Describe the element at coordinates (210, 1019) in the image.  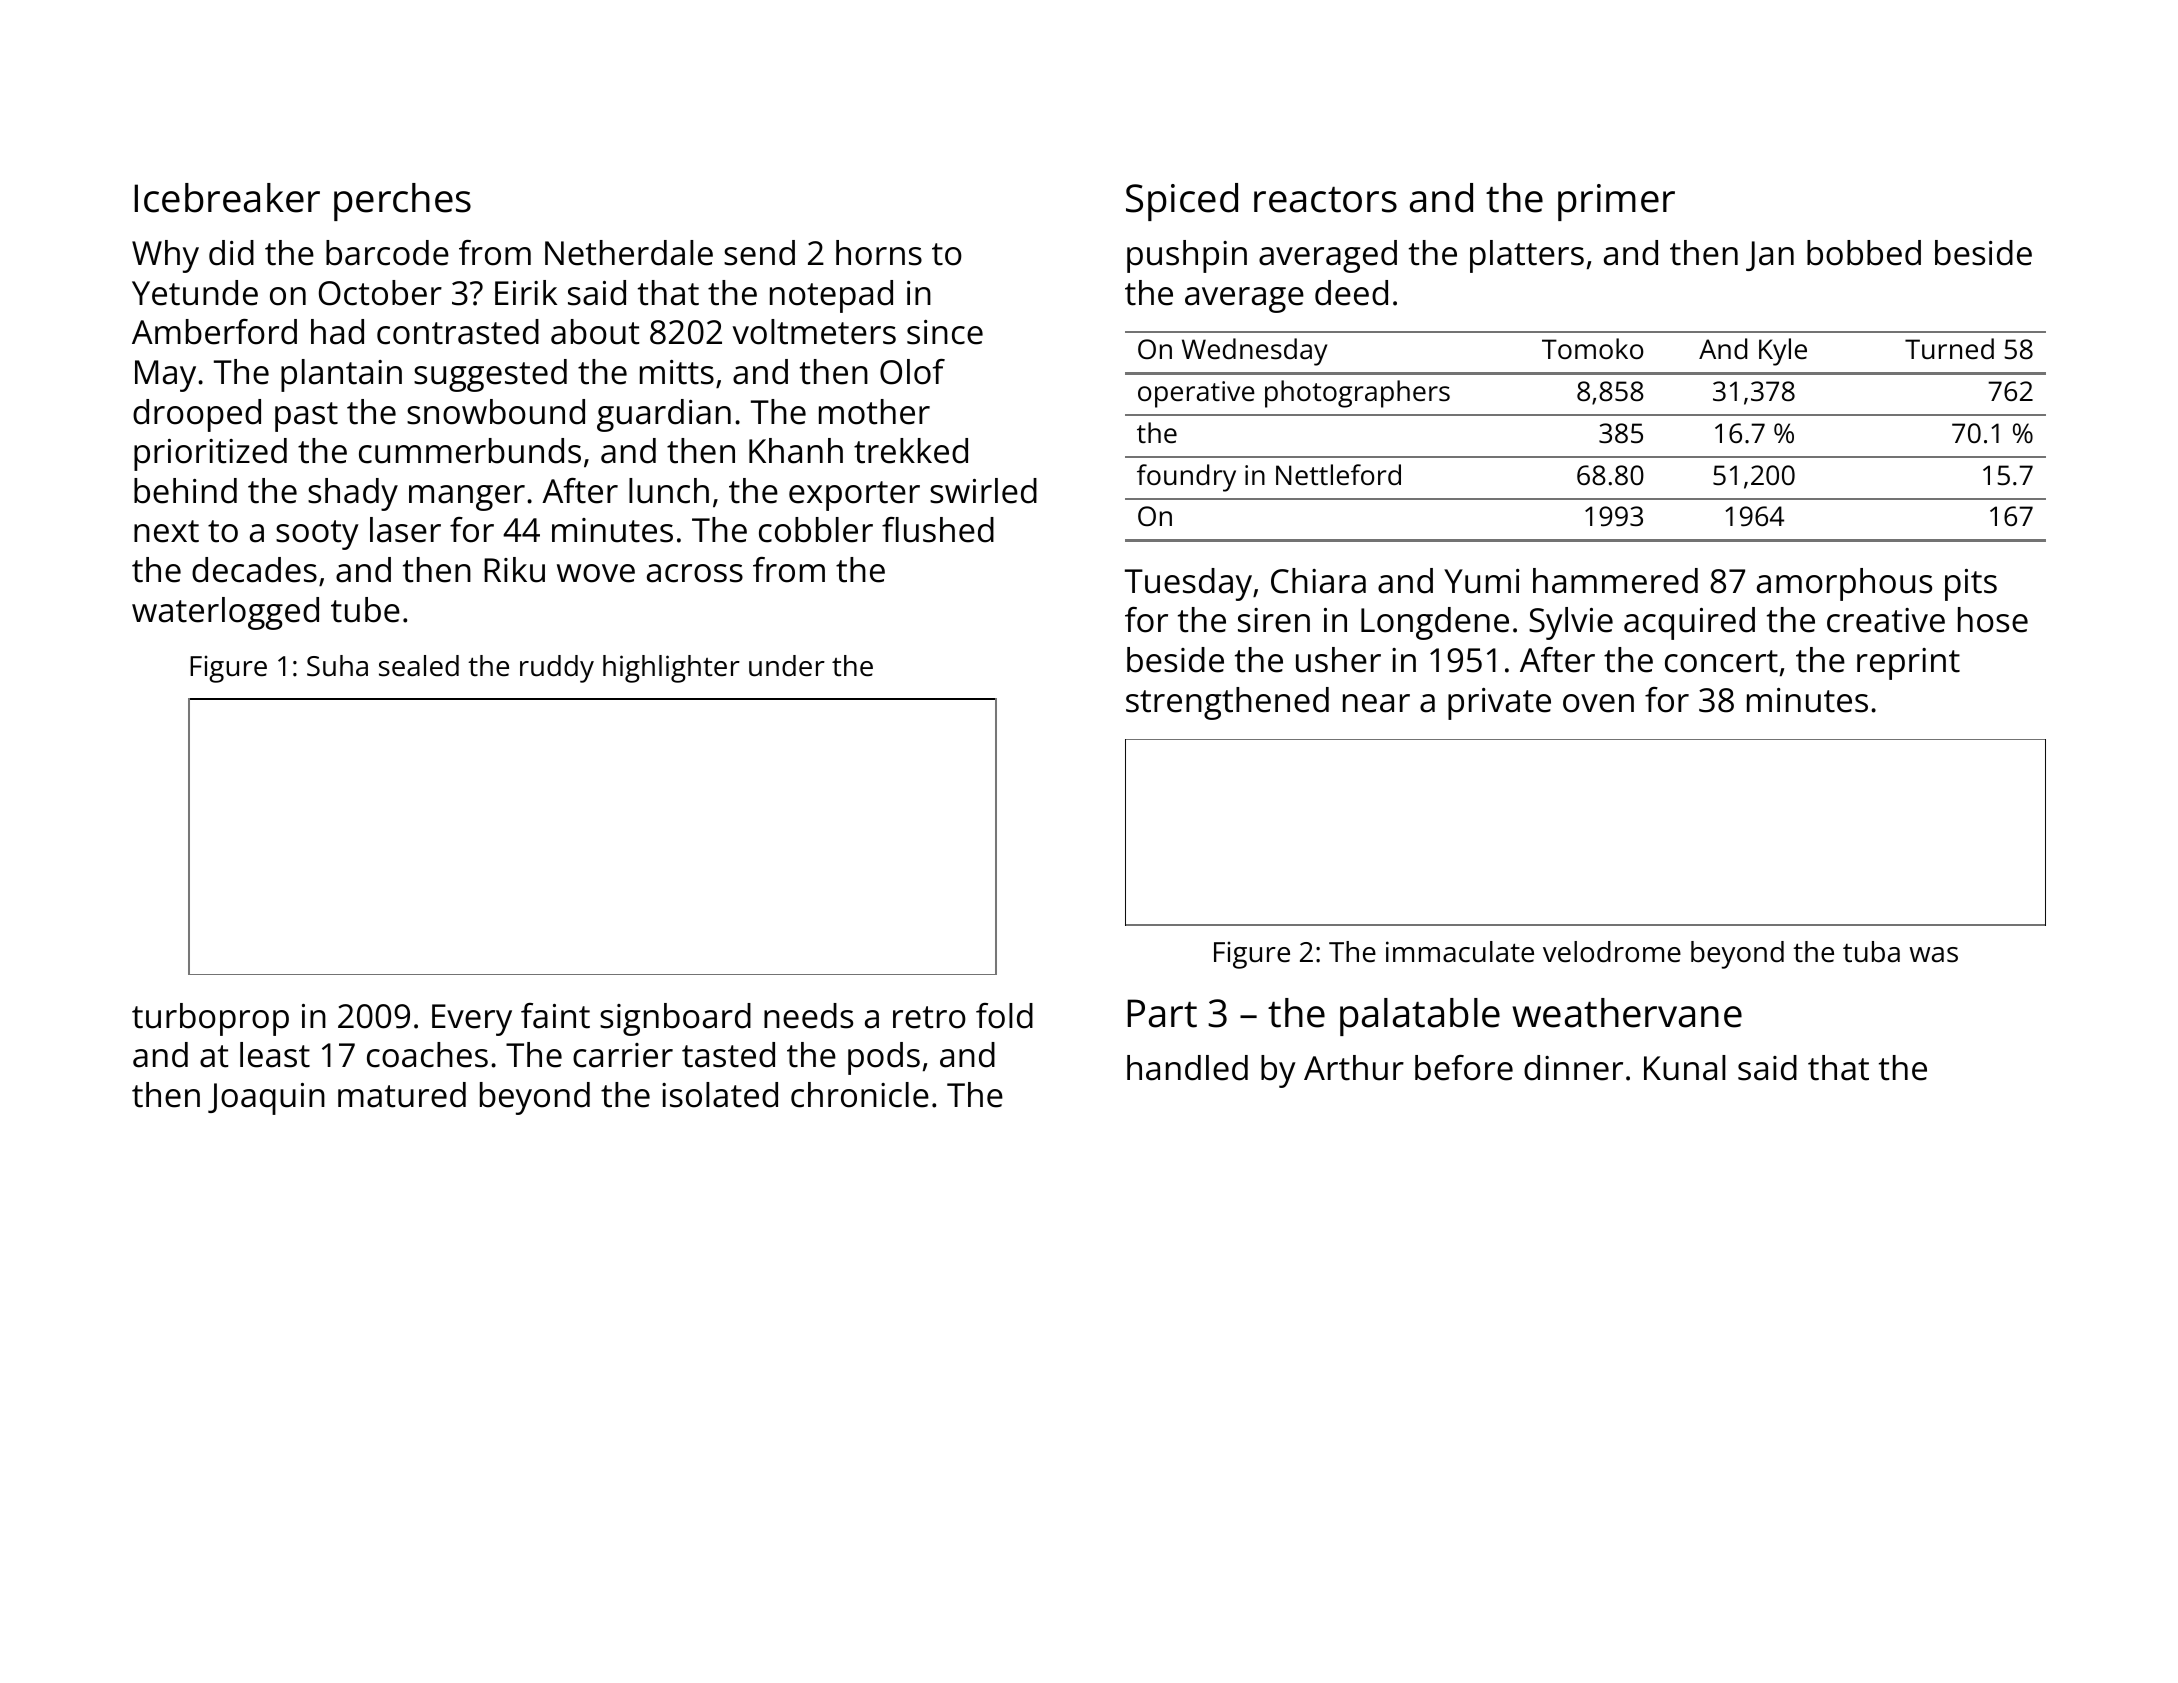
I see `turboprop` at that location.
